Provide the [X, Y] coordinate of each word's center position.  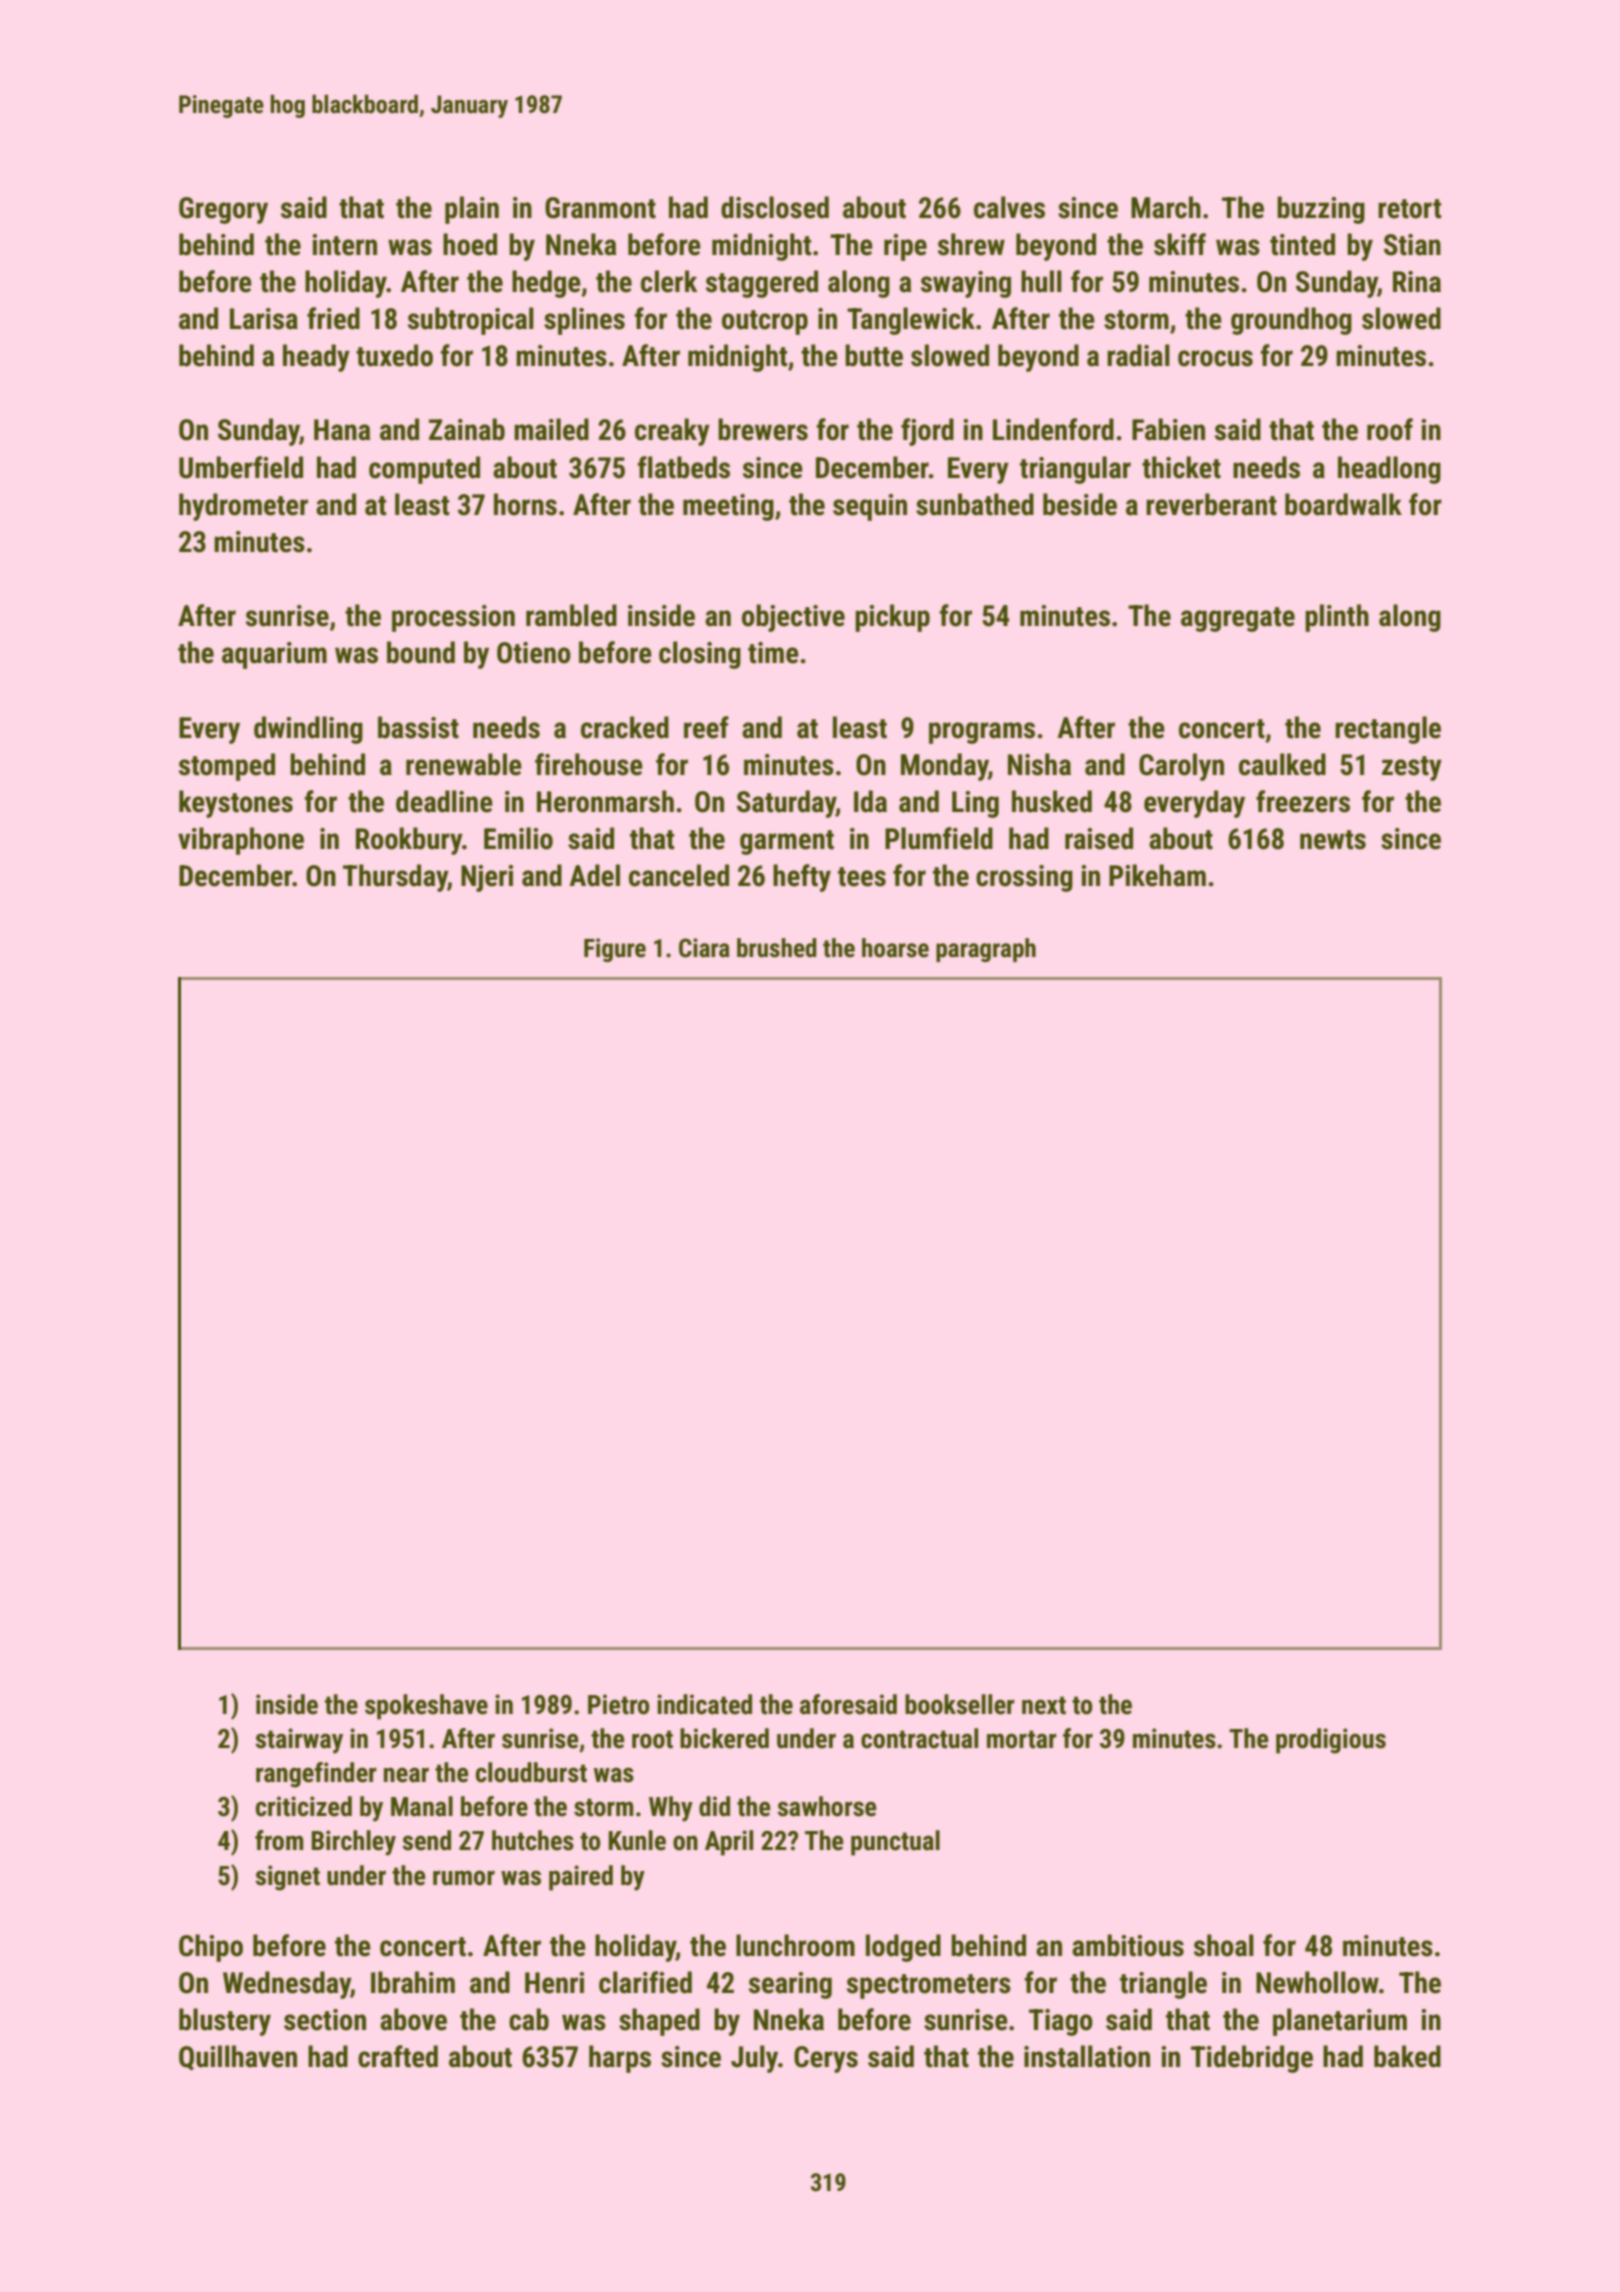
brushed [777, 948]
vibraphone [241, 841]
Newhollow [1317, 1982]
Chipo [211, 1948]
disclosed [775, 207]
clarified [645, 1982]
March [1166, 207]
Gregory [223, 210]
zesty [1412, 768]
